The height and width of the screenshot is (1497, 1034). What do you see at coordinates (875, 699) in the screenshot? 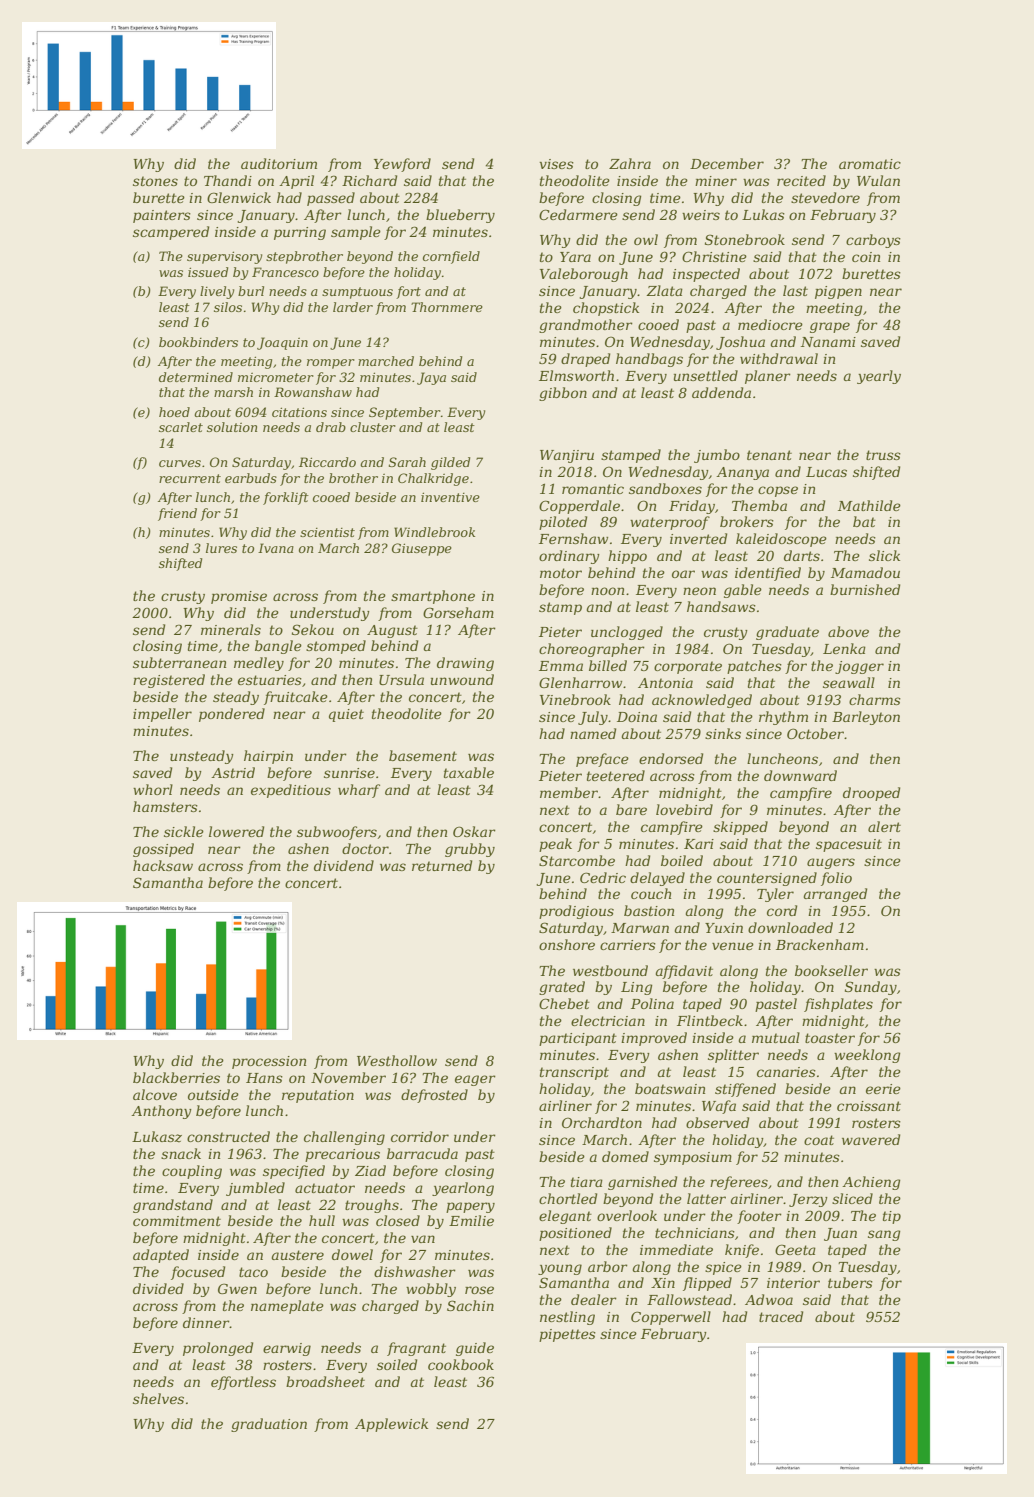
I see `charms` at bounding box center [875, 699].
